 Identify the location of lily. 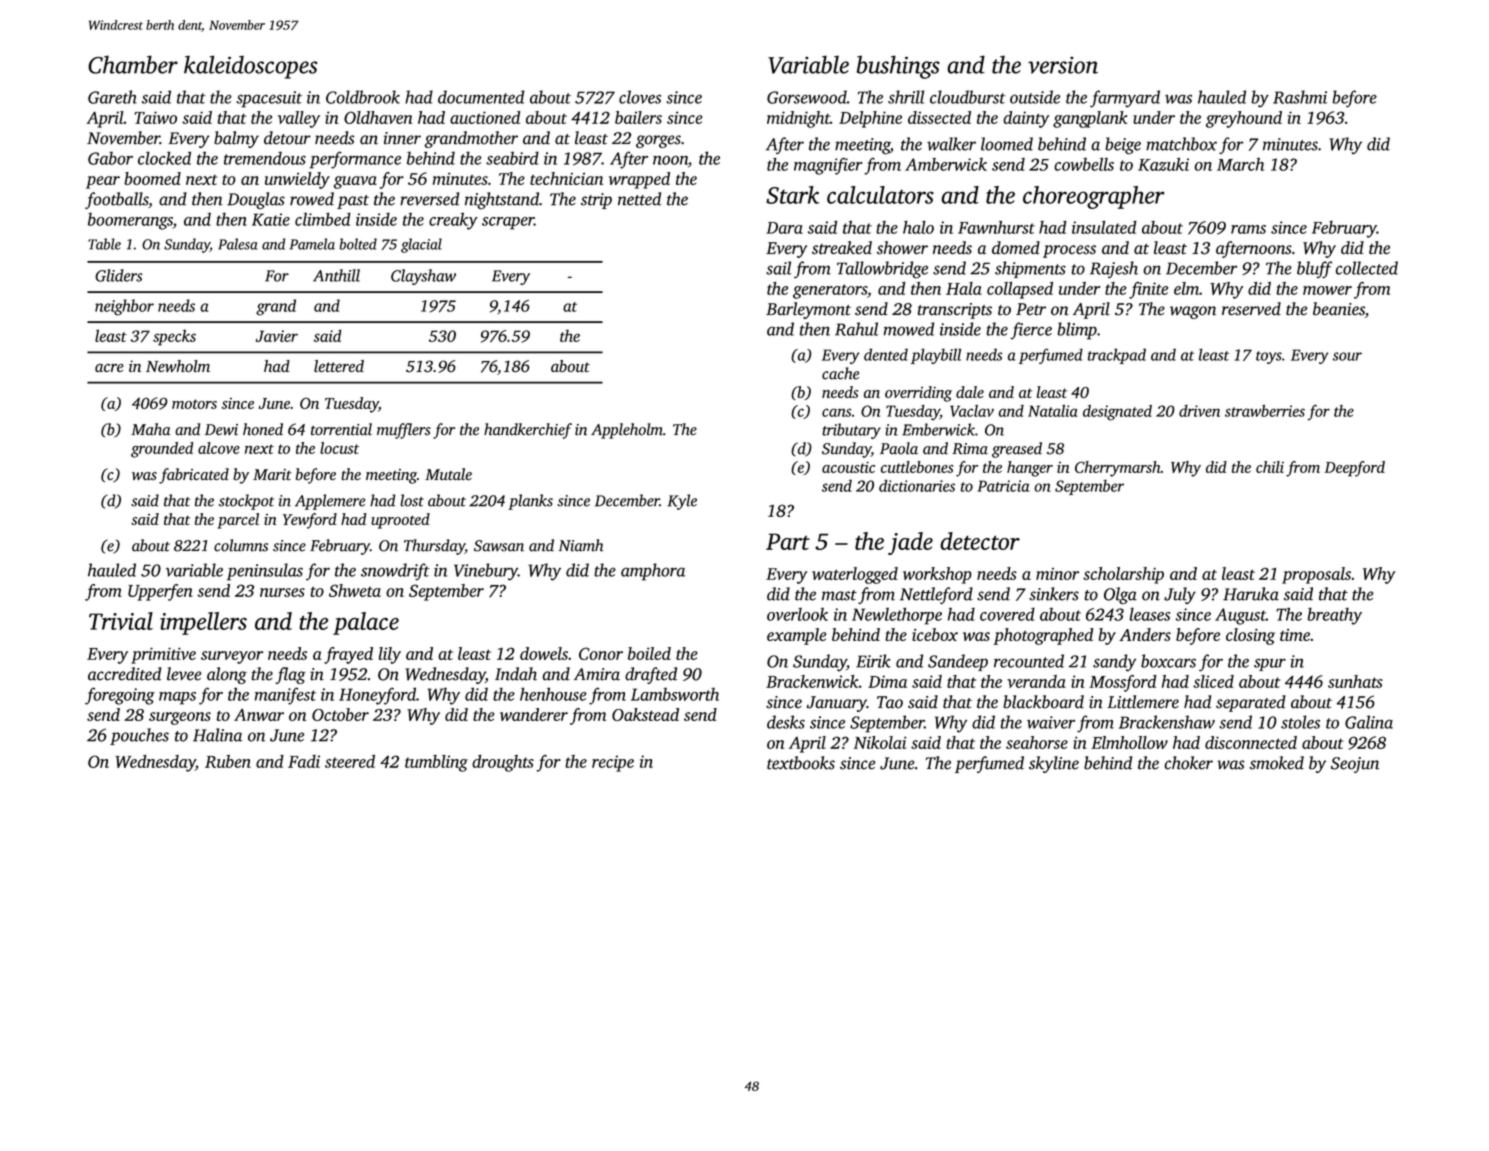
(390, 655).
